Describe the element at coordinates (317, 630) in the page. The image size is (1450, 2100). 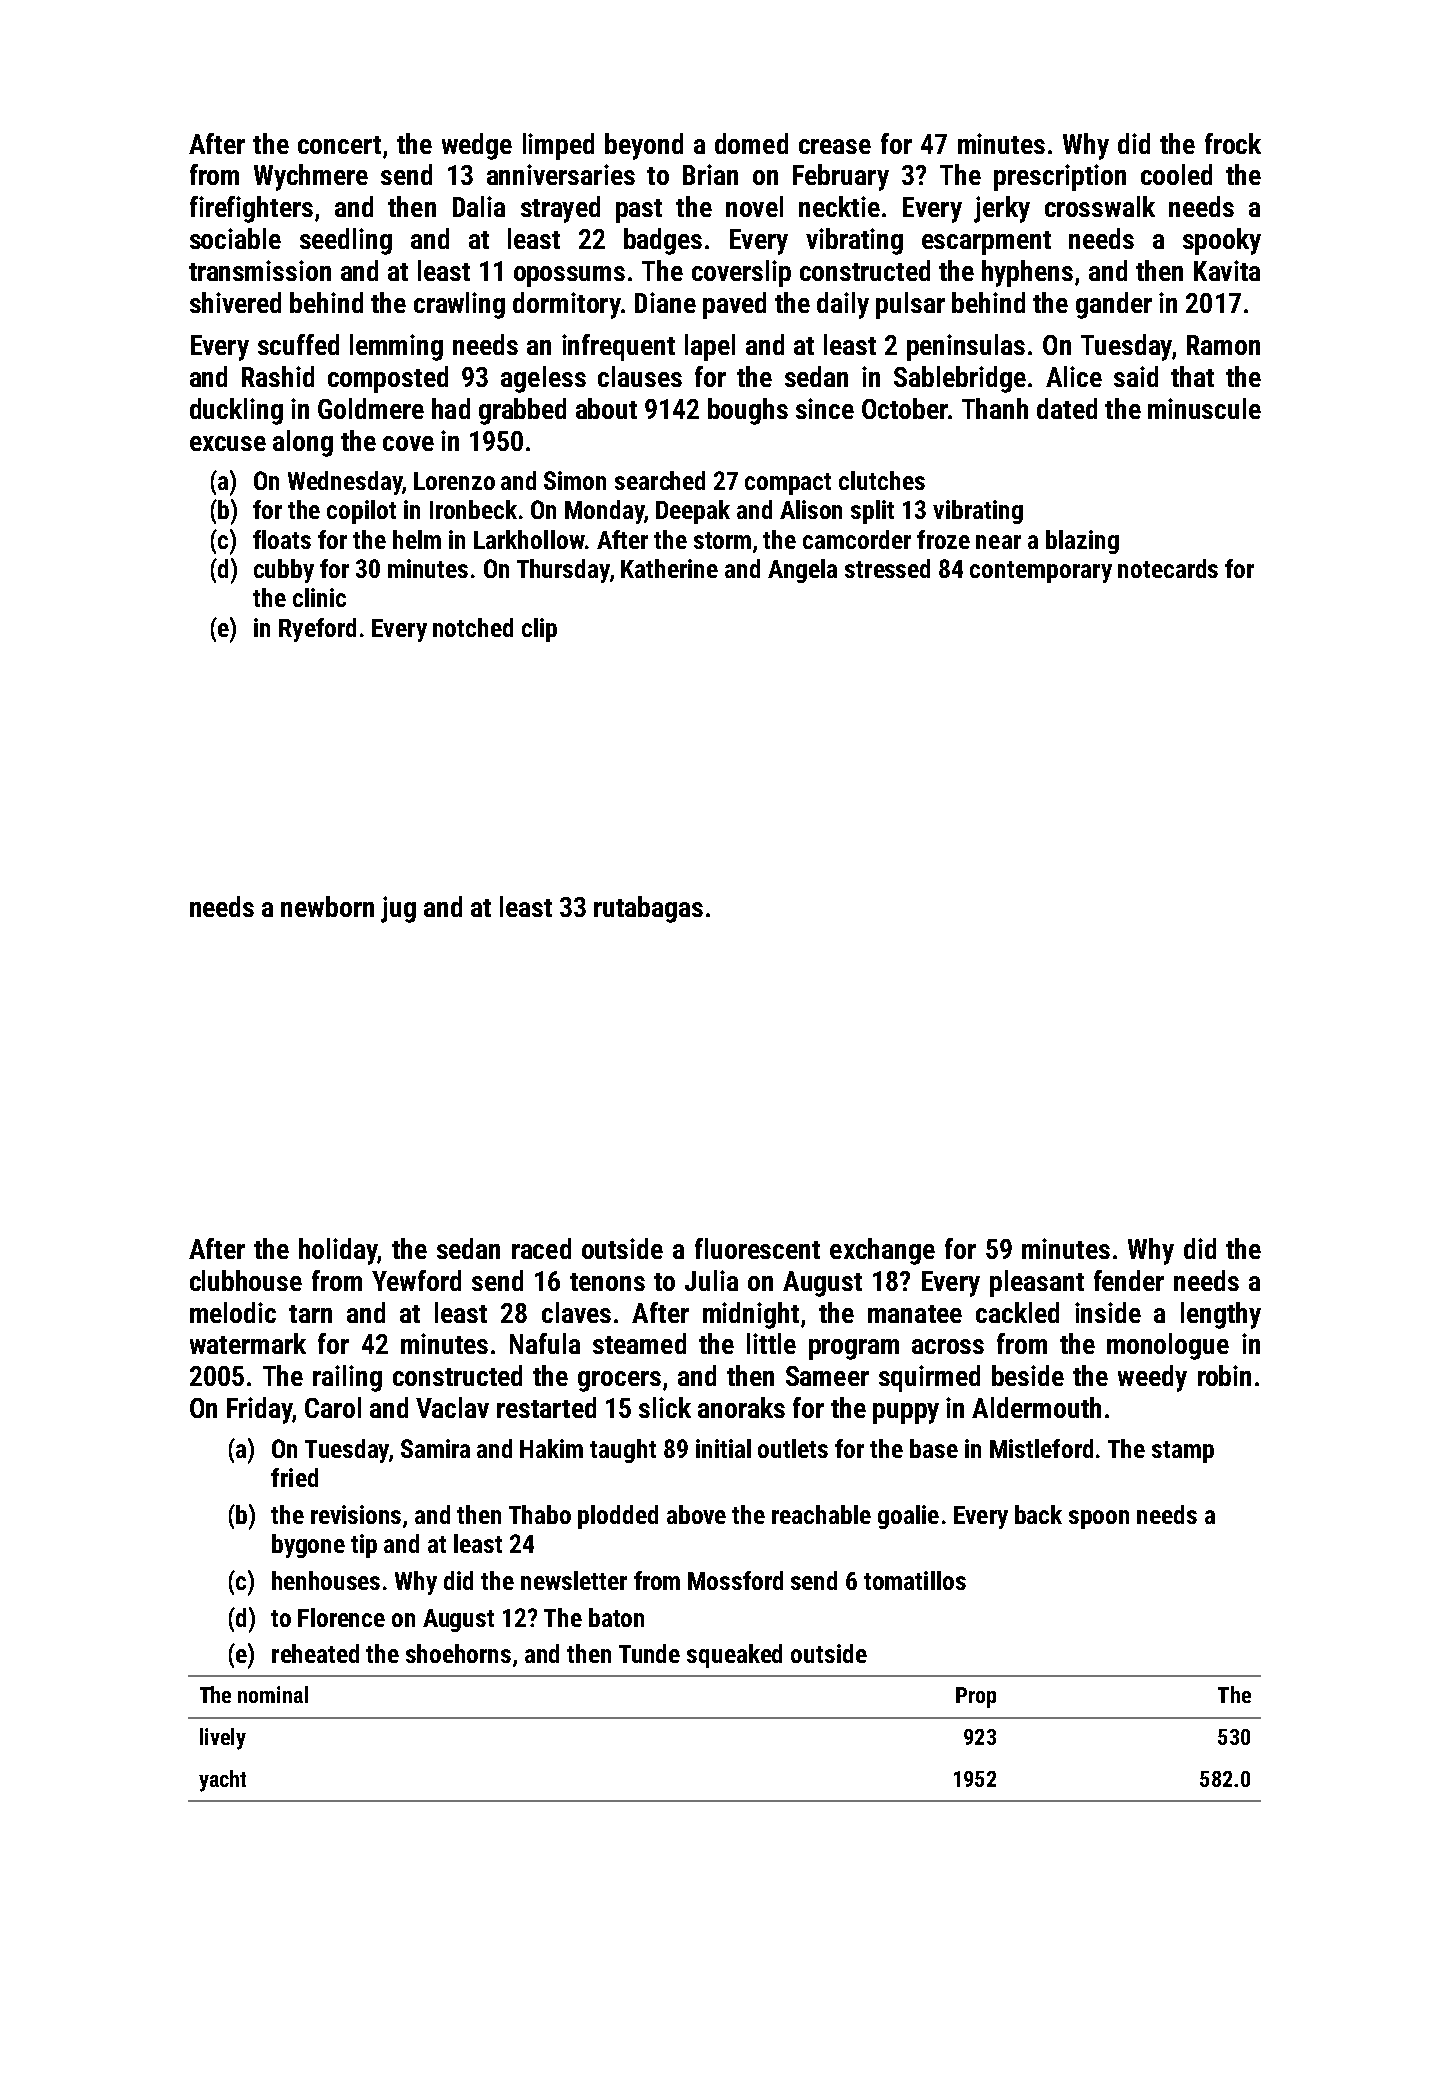
I see `Ryeford` at that location.
